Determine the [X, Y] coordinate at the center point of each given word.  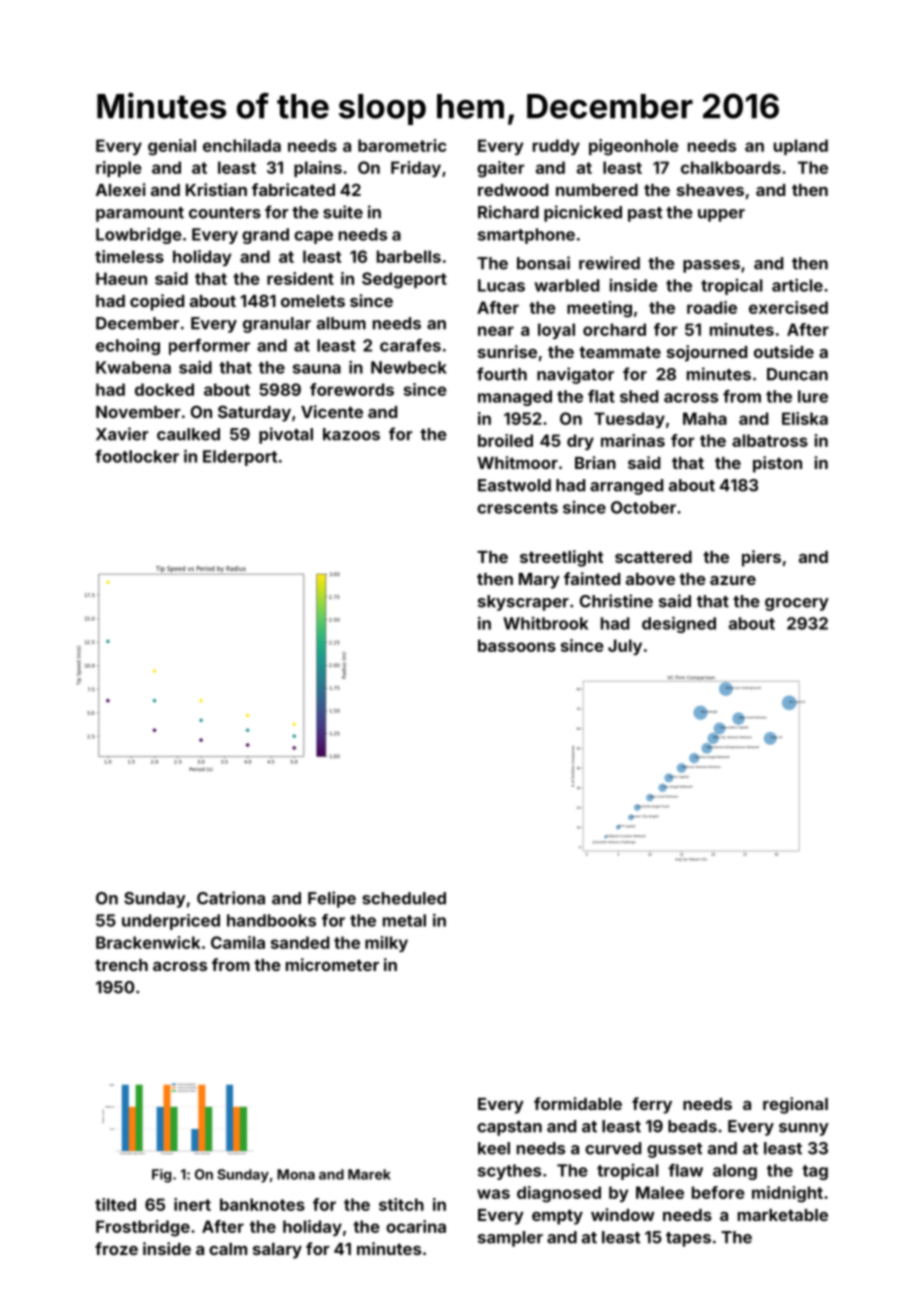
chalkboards [731, 167]
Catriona [231, 898]
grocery [797, 604]
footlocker [137, 456]
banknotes [262, 1204]
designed [679, 624]
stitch [401, 1204]
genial [172, 147]
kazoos [351, 434]
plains [318, 169]
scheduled [404, 898]
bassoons [517, 645]
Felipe [332, 899]
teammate [620, 352]
